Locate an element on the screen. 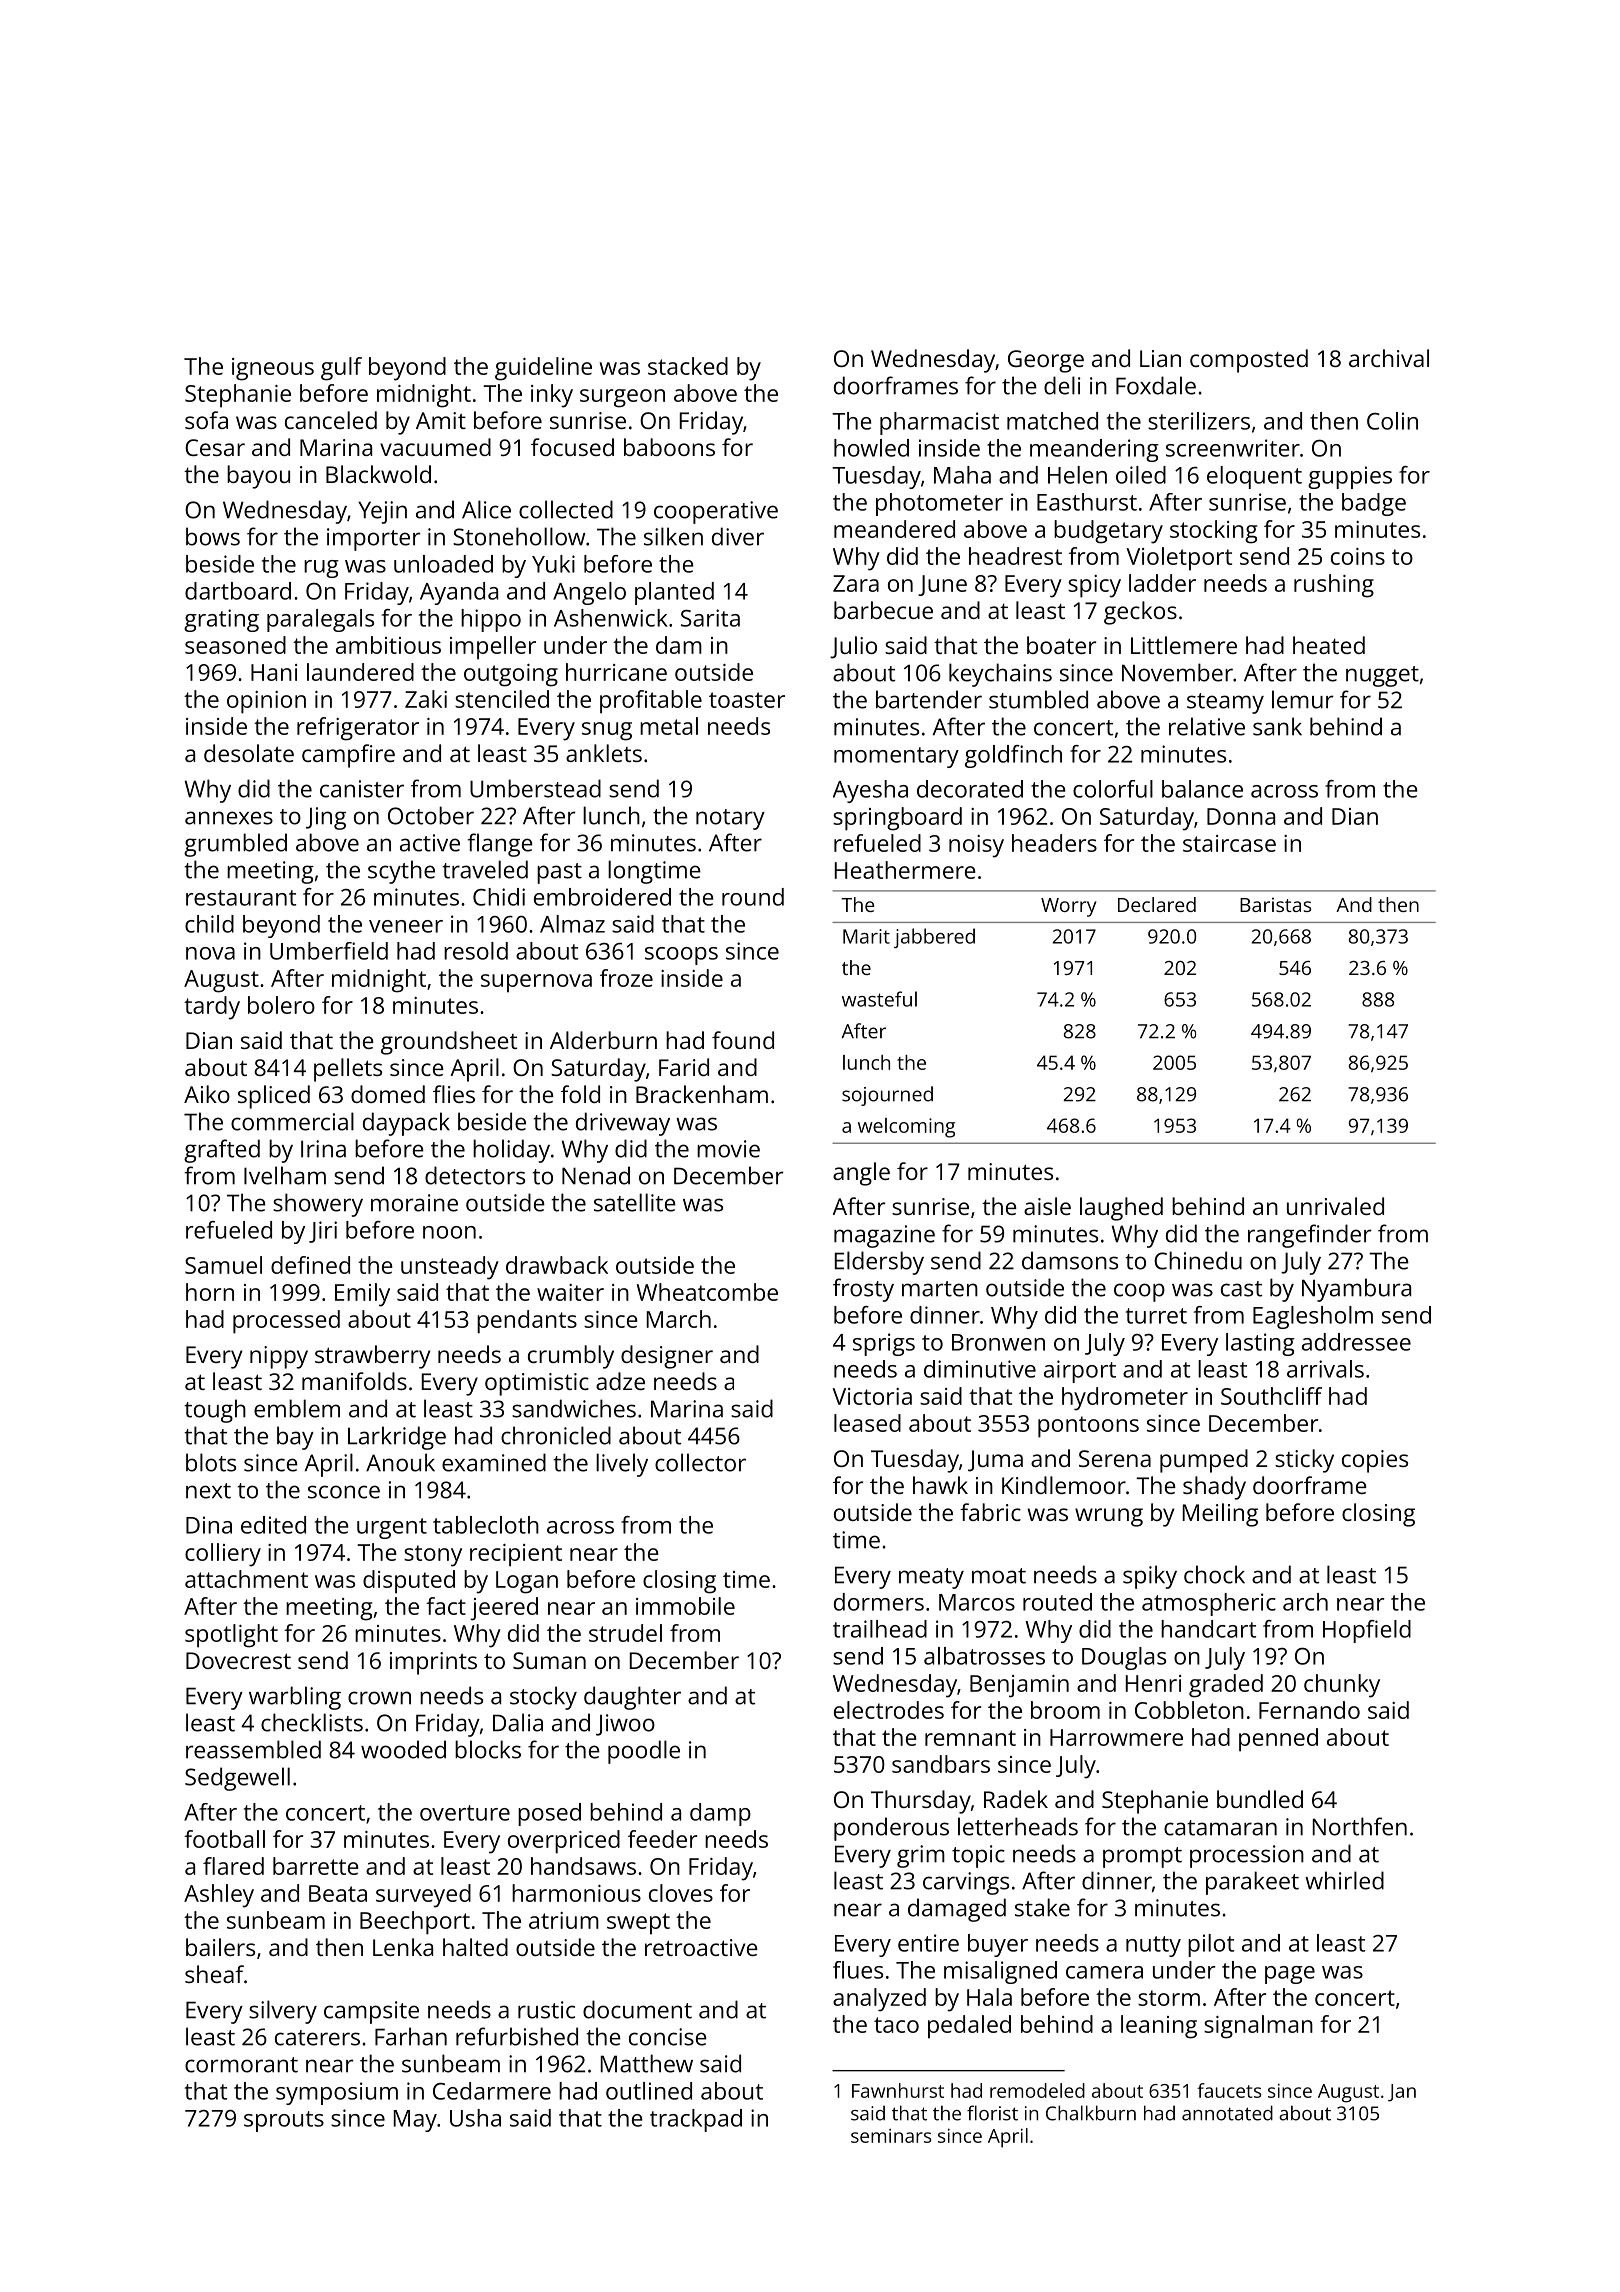  tough is located at coordinates (215, 1411).
